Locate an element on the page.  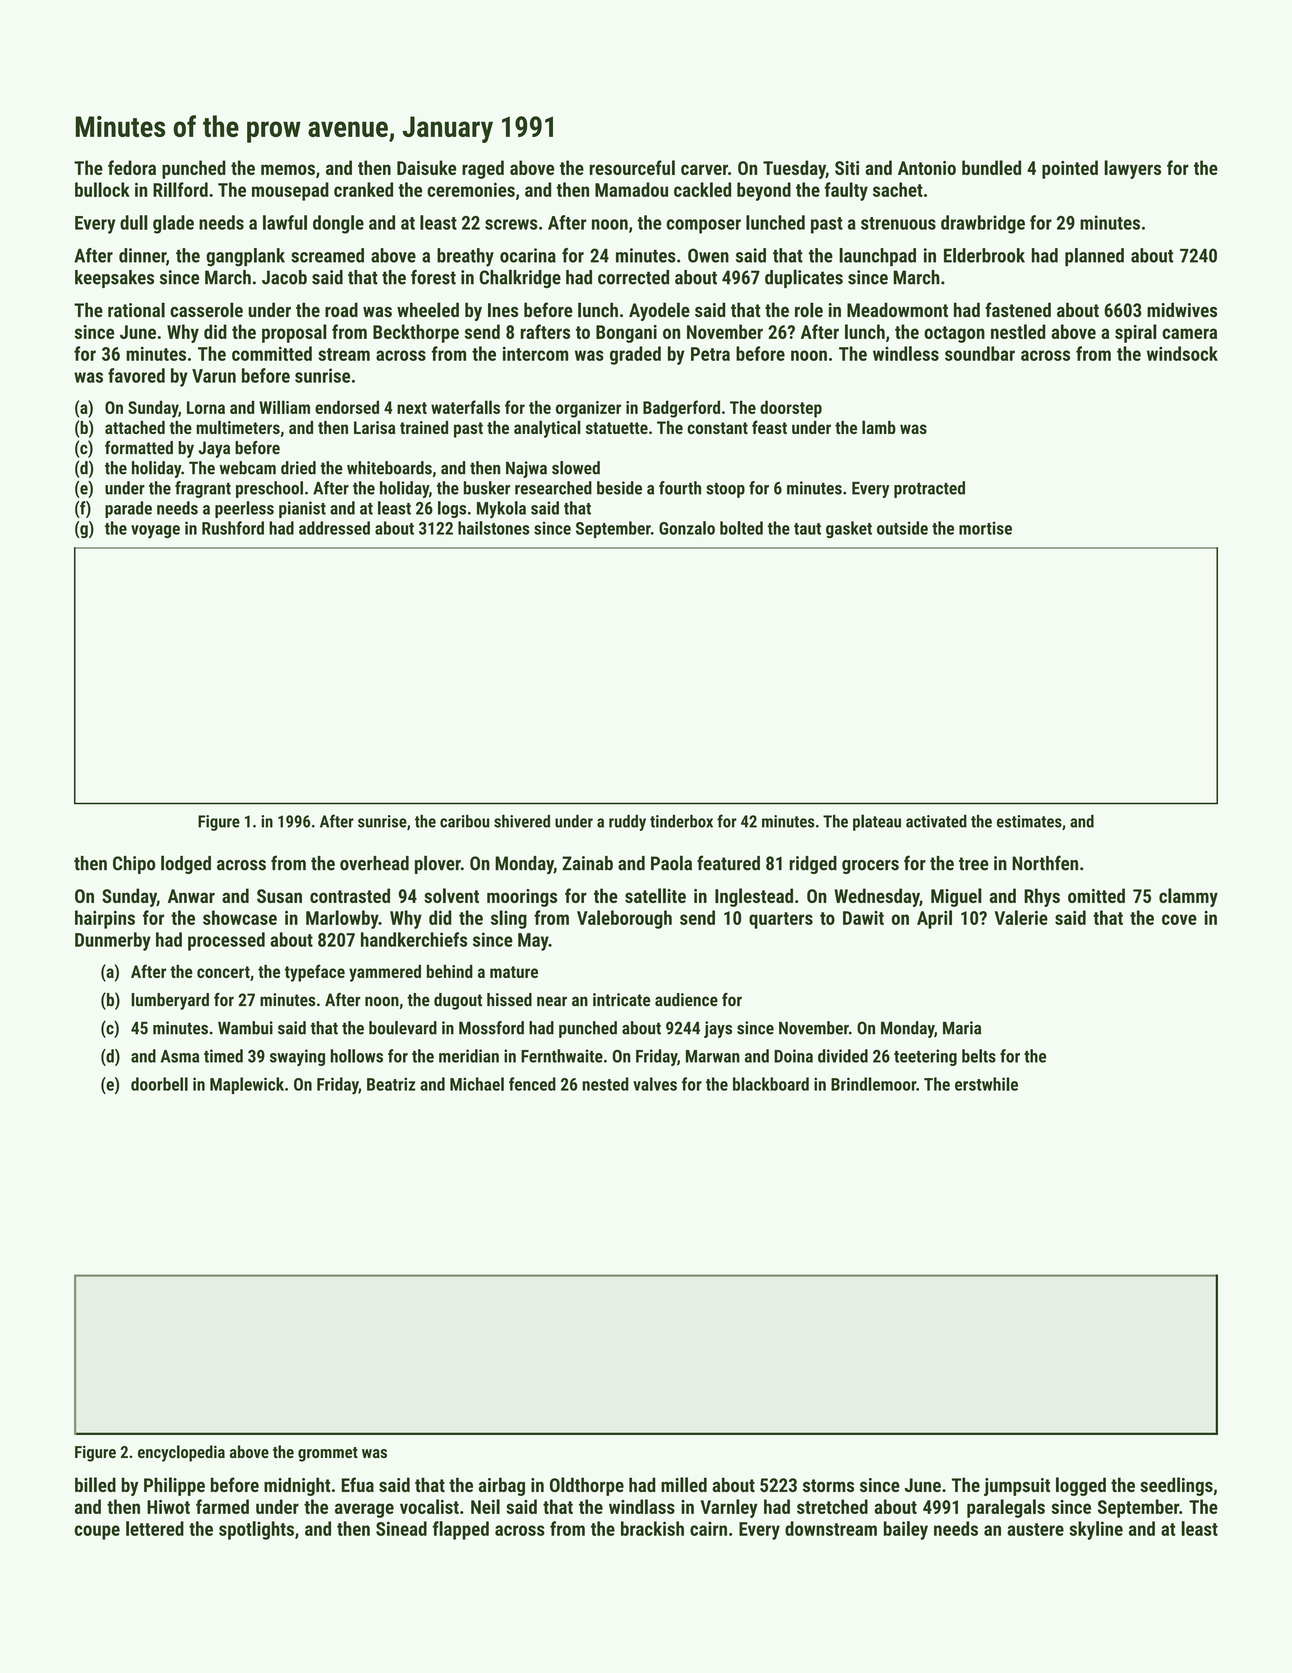
brackish is located at coordinates (652, 1528).
